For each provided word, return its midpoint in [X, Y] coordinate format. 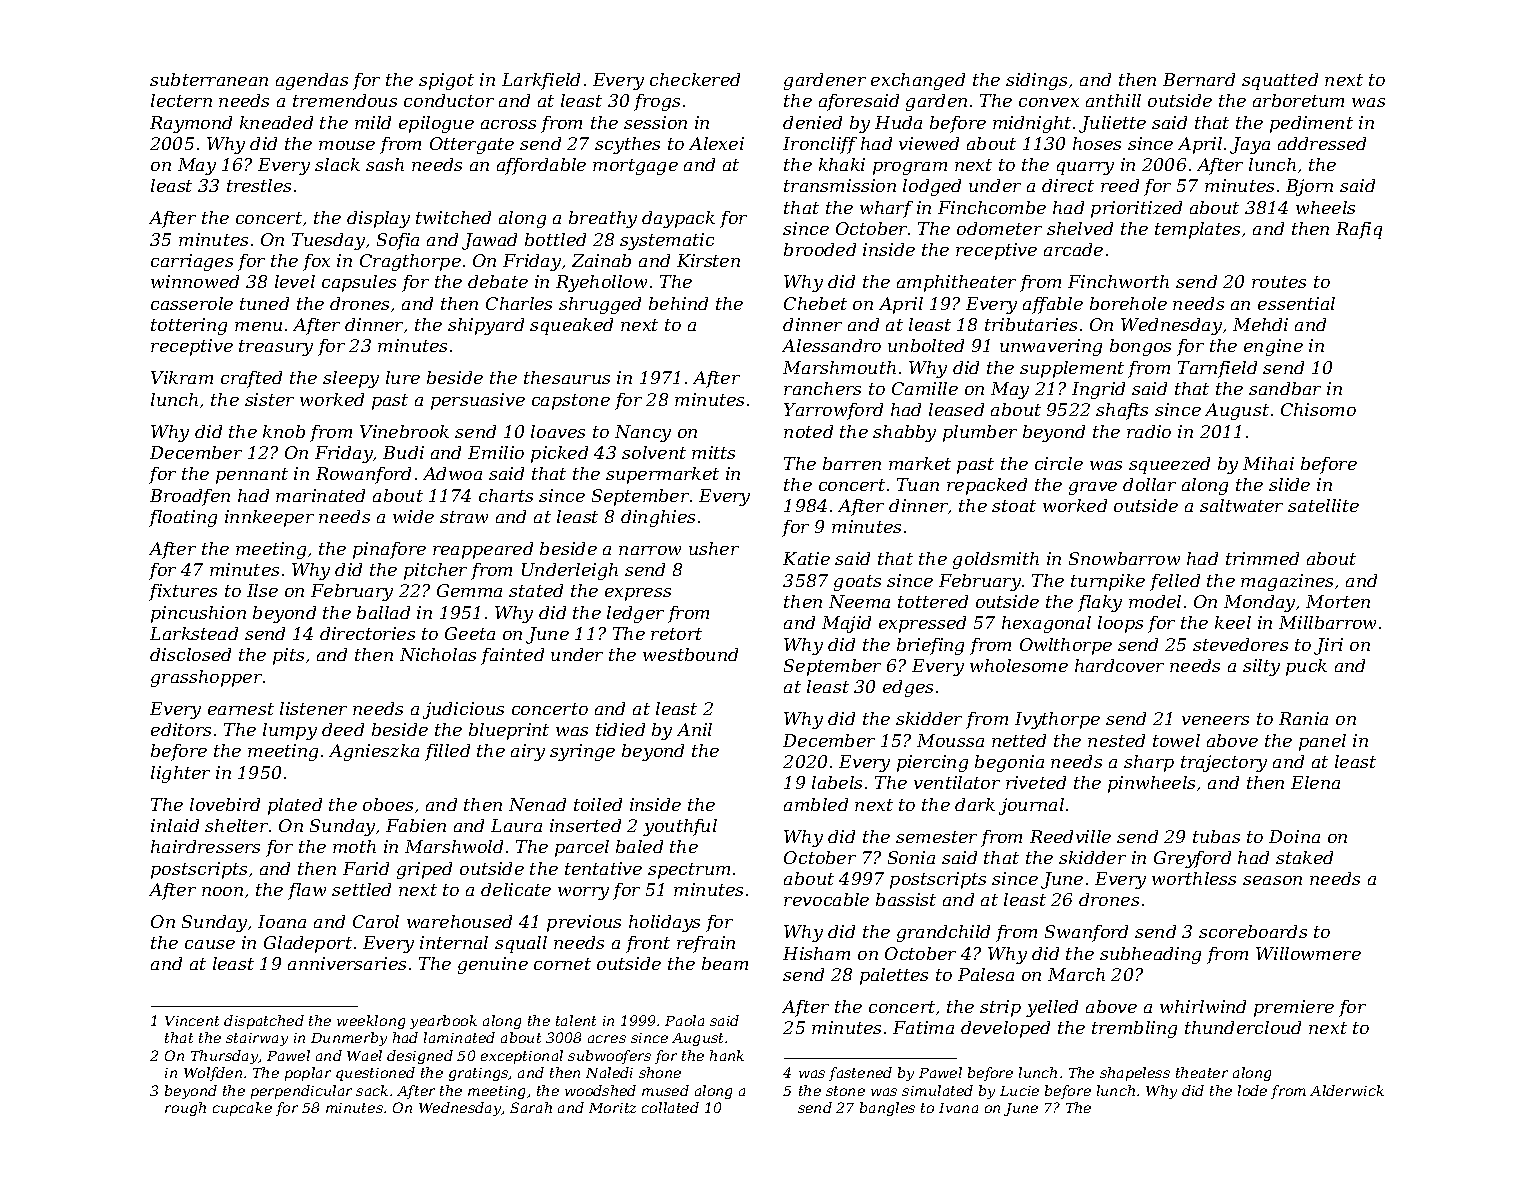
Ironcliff [820, 145]
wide [413, 516]
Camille [925, 388]
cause [210, 944]
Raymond [191, 124]
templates [1197, 230]
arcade [1073, 249]
